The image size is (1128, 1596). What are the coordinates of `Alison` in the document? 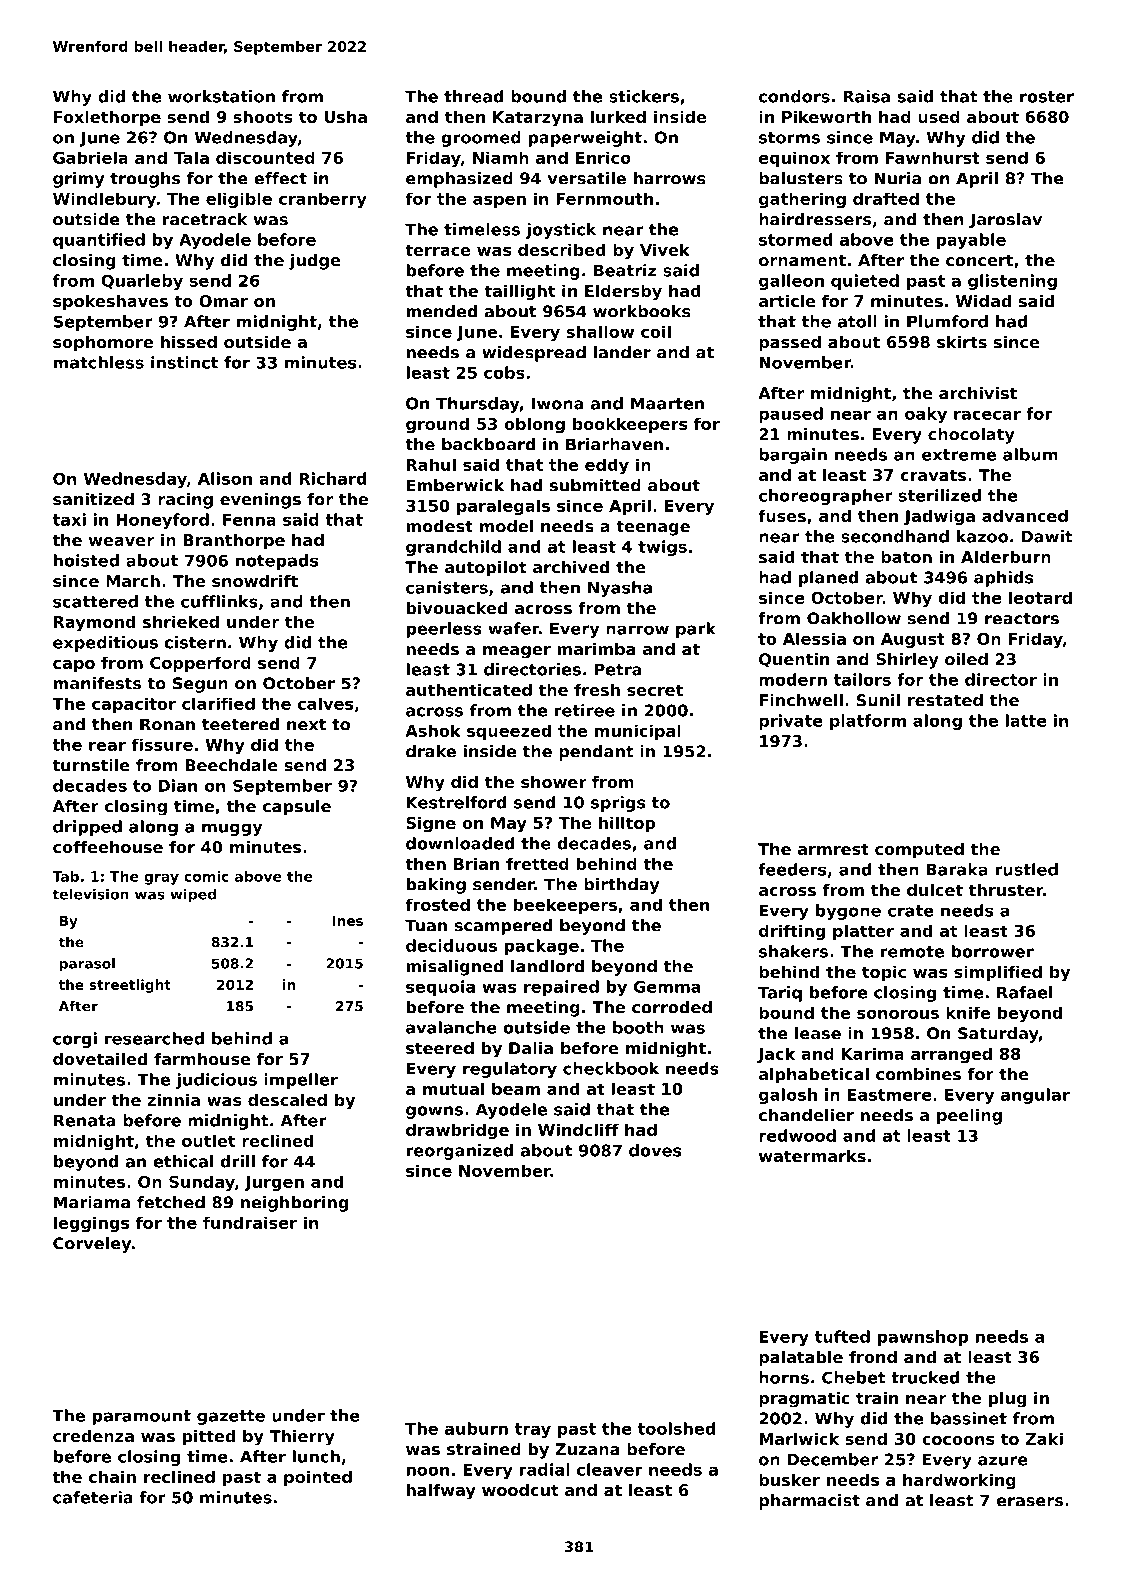 It's located at (225, 478).
